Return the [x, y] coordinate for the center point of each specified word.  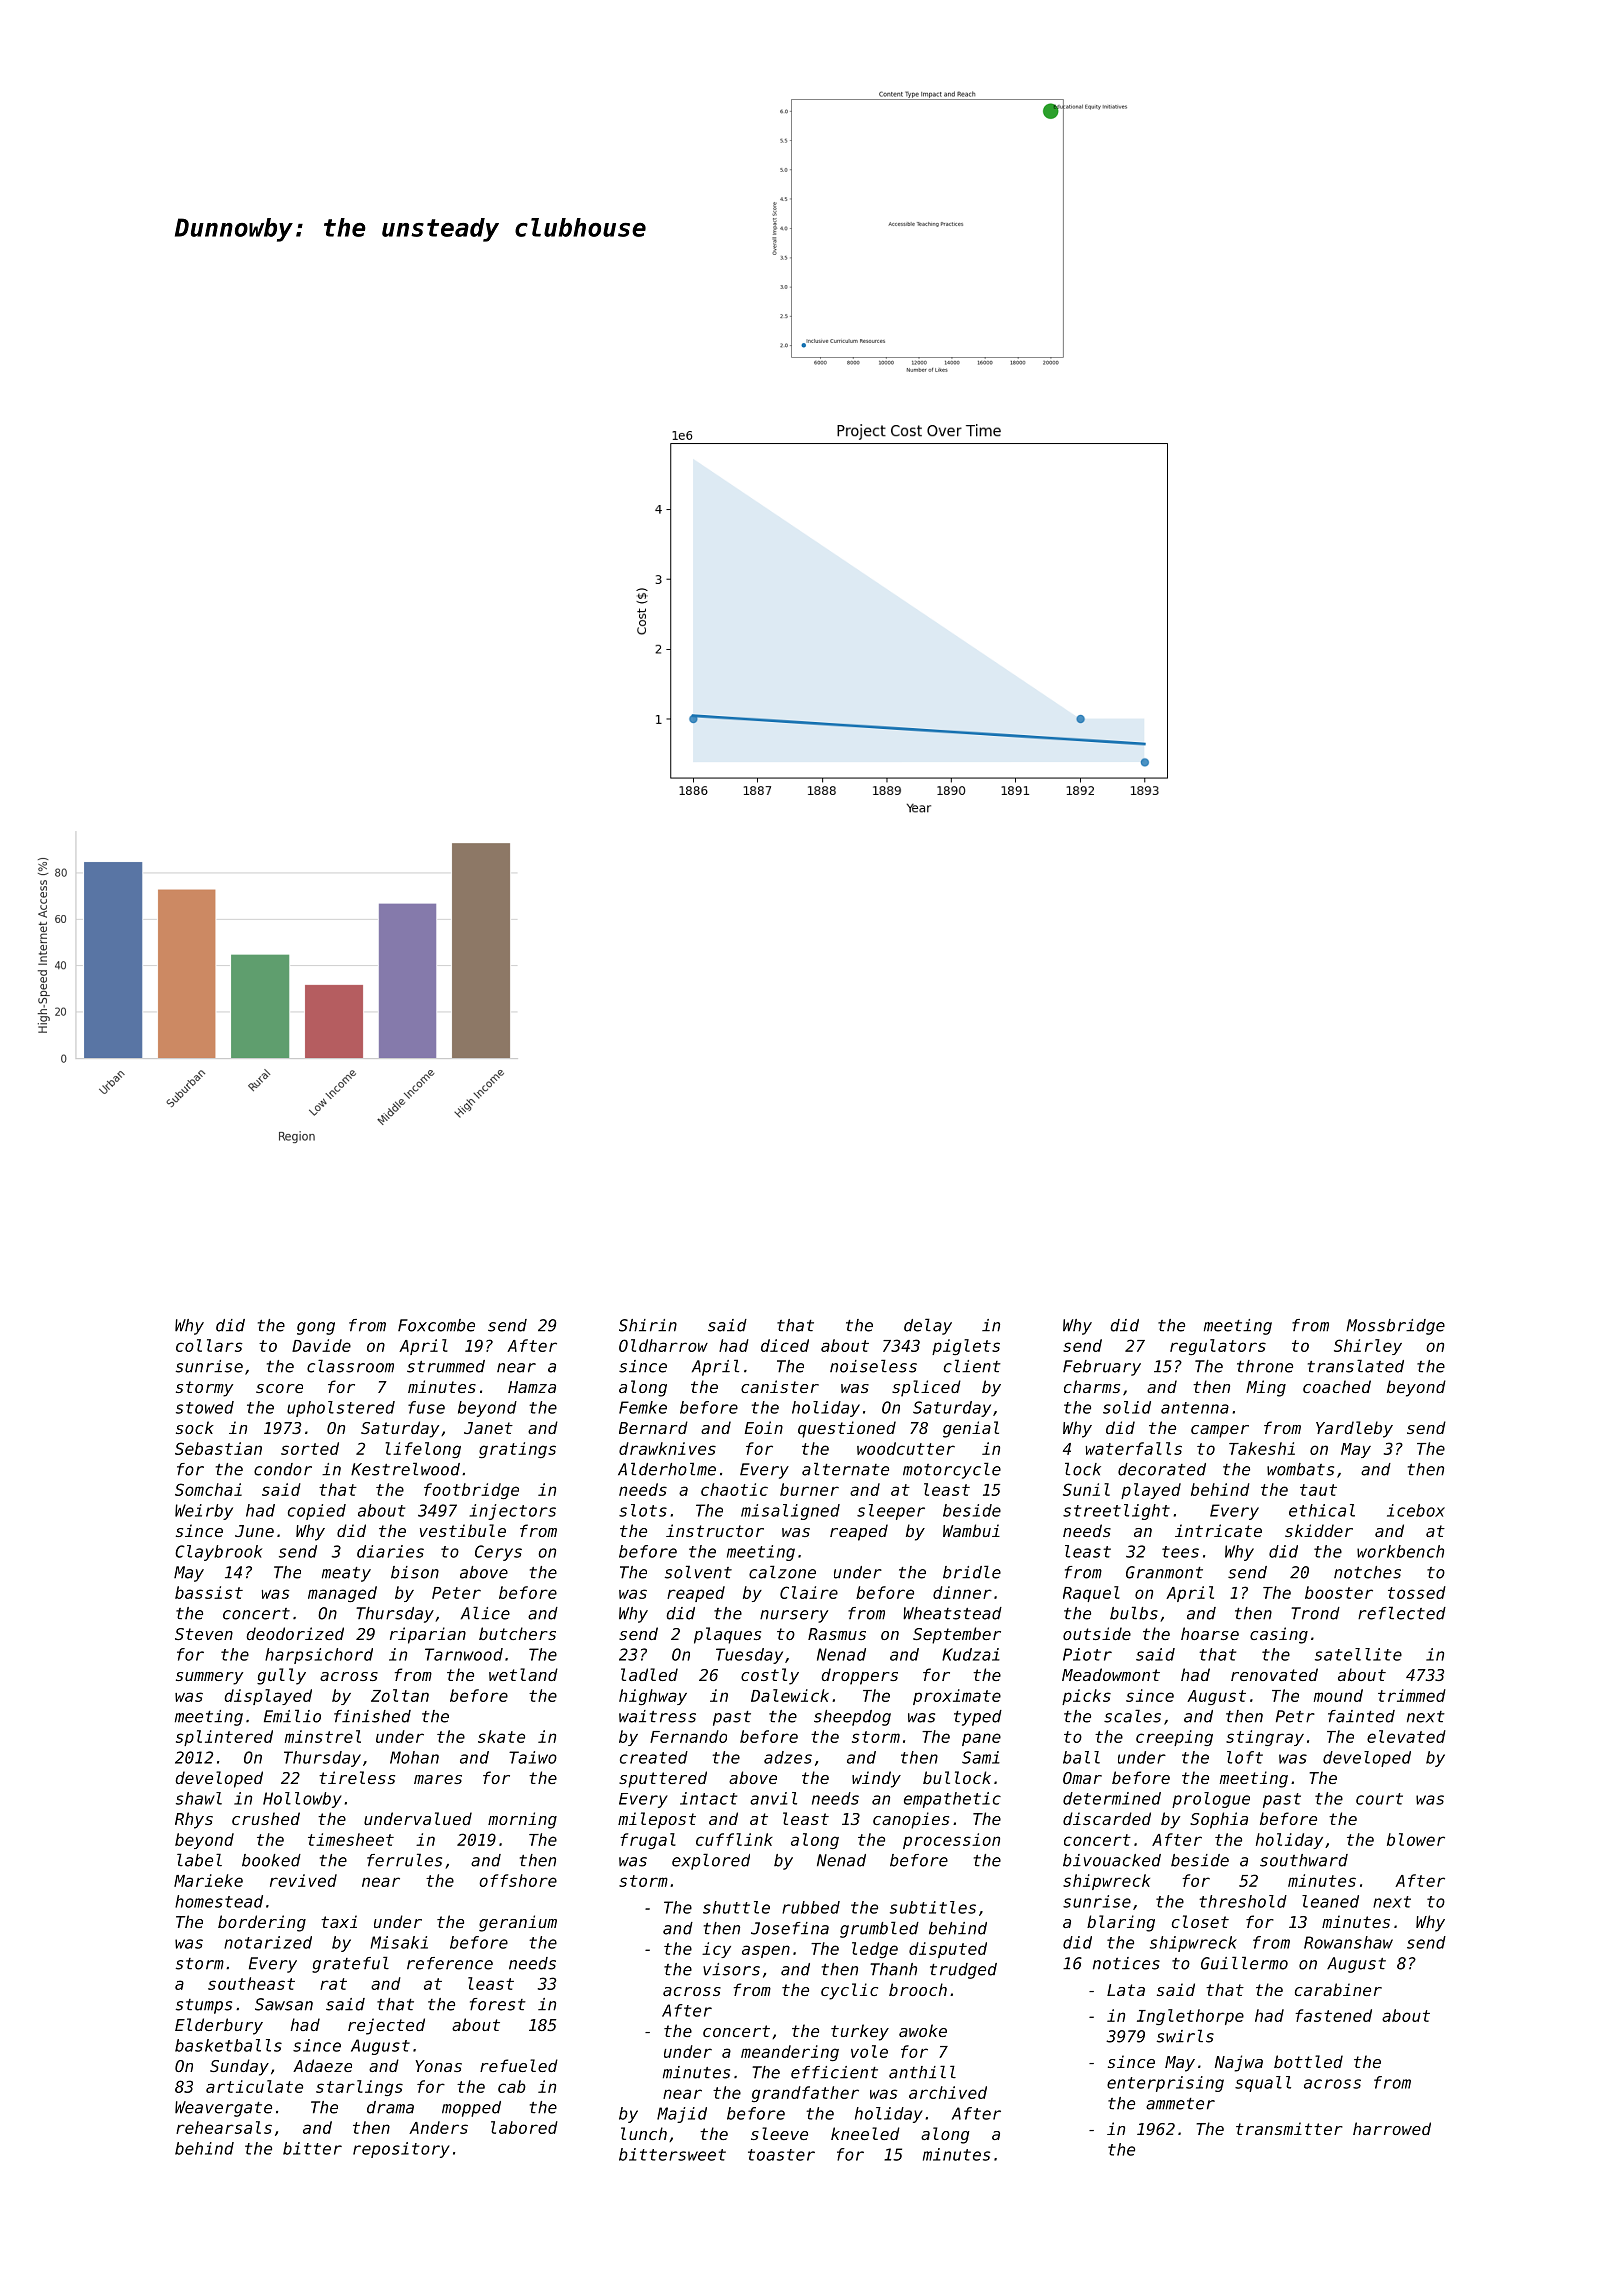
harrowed [1392, 2128]
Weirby [204, 1512]
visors [731, 1969]
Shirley [1368, 1347]
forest [498, 2004]
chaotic [734, 1489]
